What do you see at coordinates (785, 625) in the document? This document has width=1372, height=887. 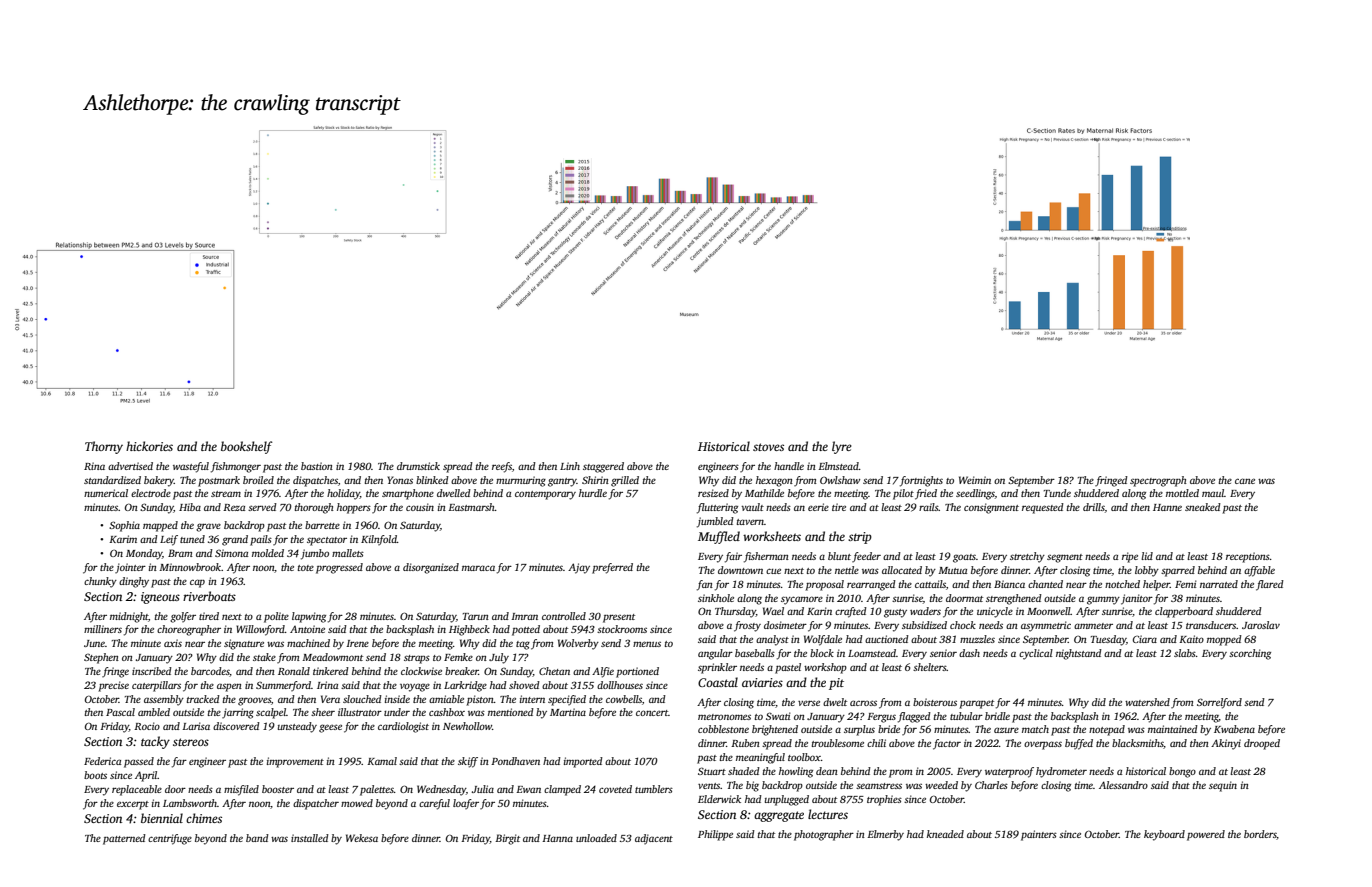 I see `dosimeter` at bounding box center [785, 625].
